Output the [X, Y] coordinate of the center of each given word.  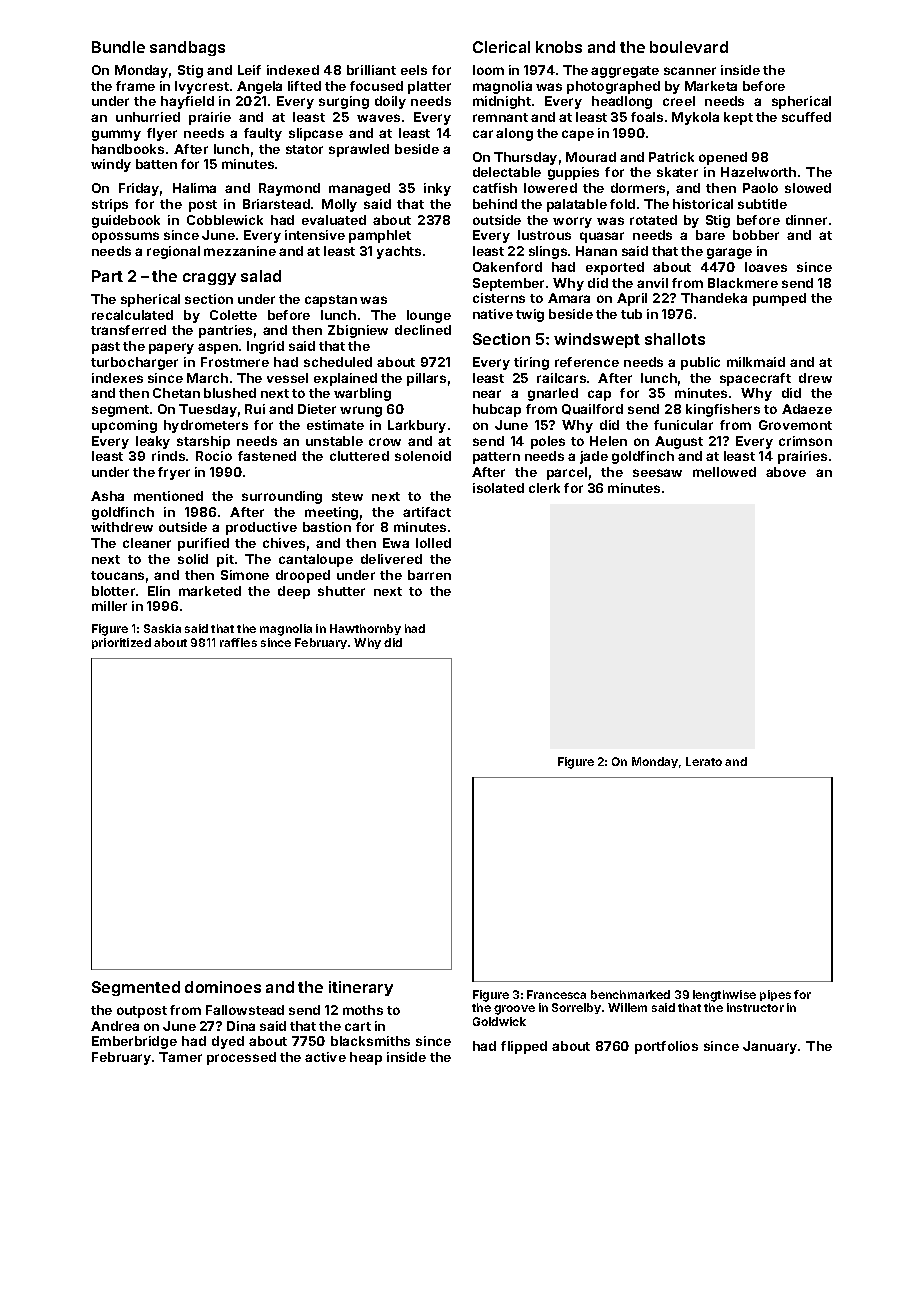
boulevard [689, 47]
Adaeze [807, 409]
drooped [303, 576]
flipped [524, 1047]
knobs [559, 47]
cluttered [359, 456]
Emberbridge [134, 1042]
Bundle [118, 47]
